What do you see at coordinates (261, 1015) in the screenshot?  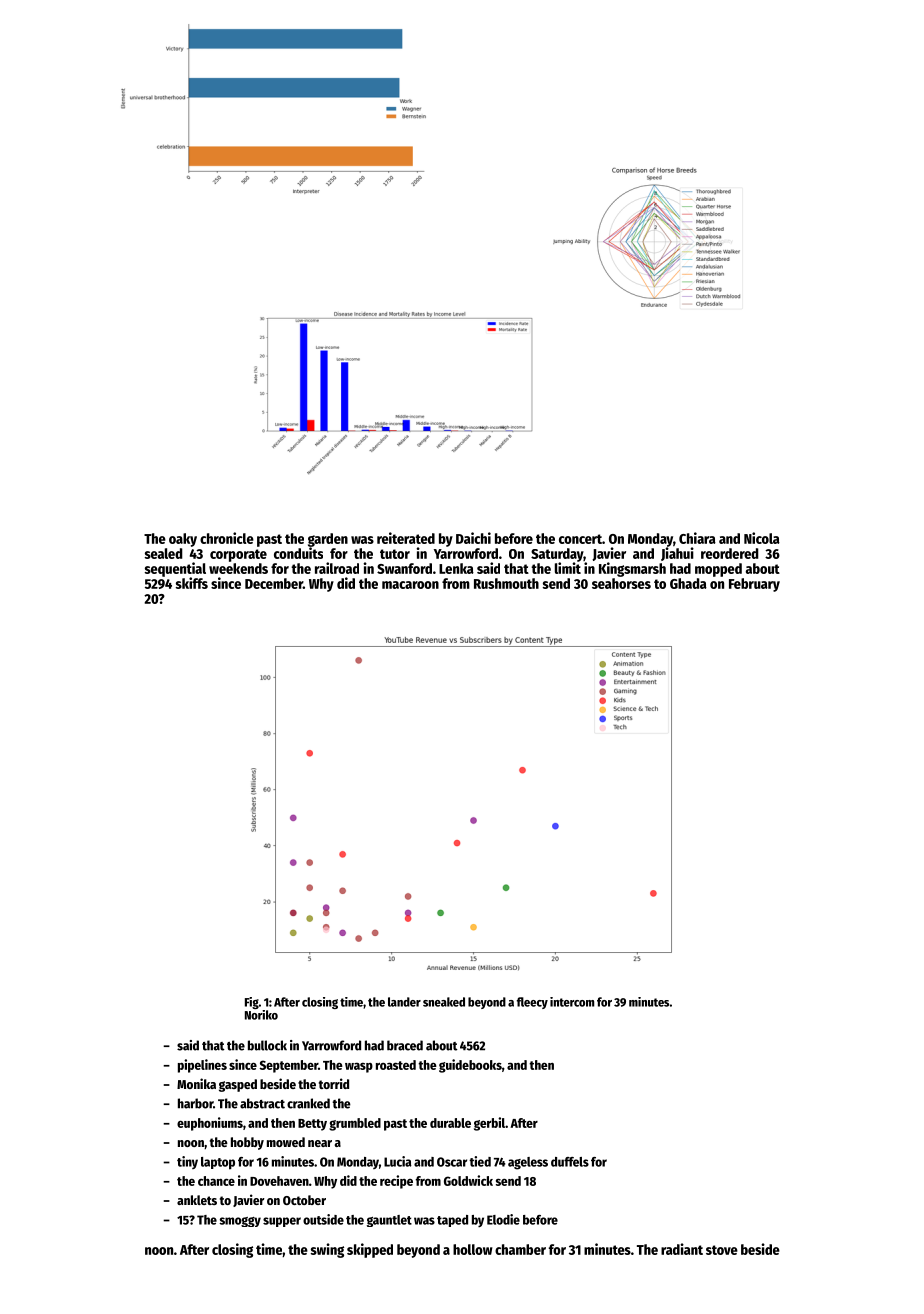 I see `Noriko` at bounding box center [261, 1015].
